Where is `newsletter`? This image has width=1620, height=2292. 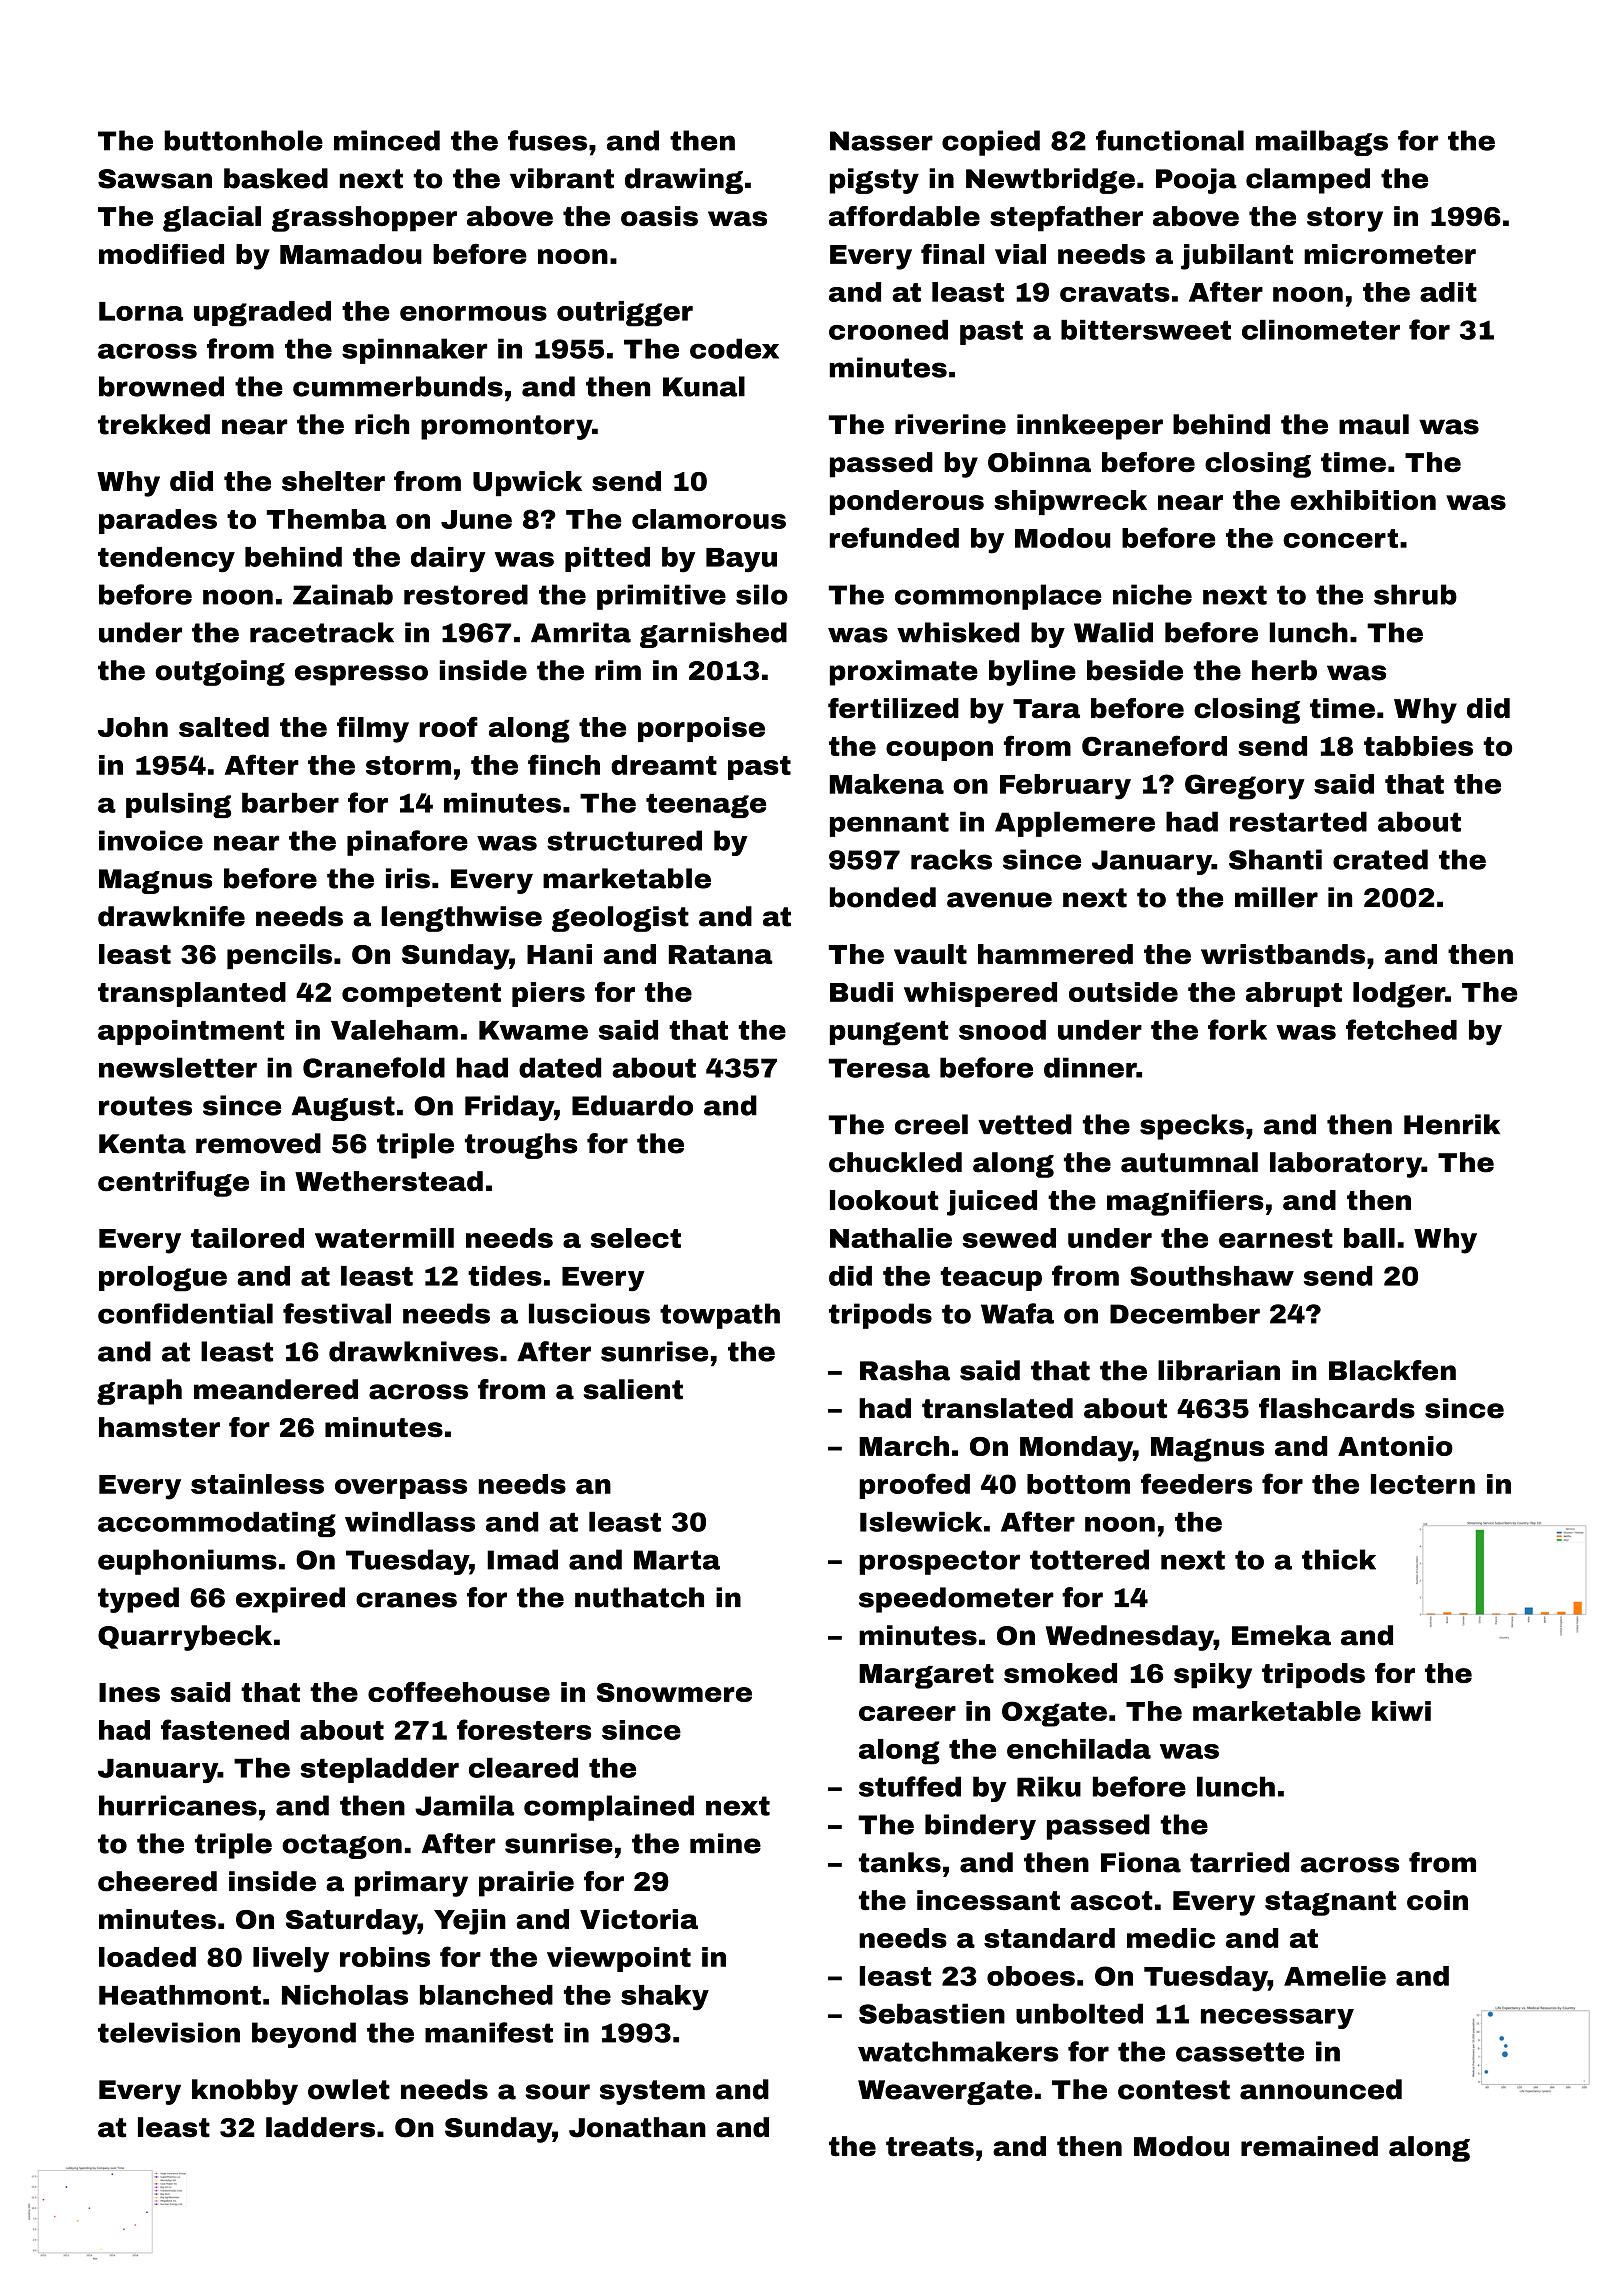 newsletter is located at coordinates (178, 1067).
